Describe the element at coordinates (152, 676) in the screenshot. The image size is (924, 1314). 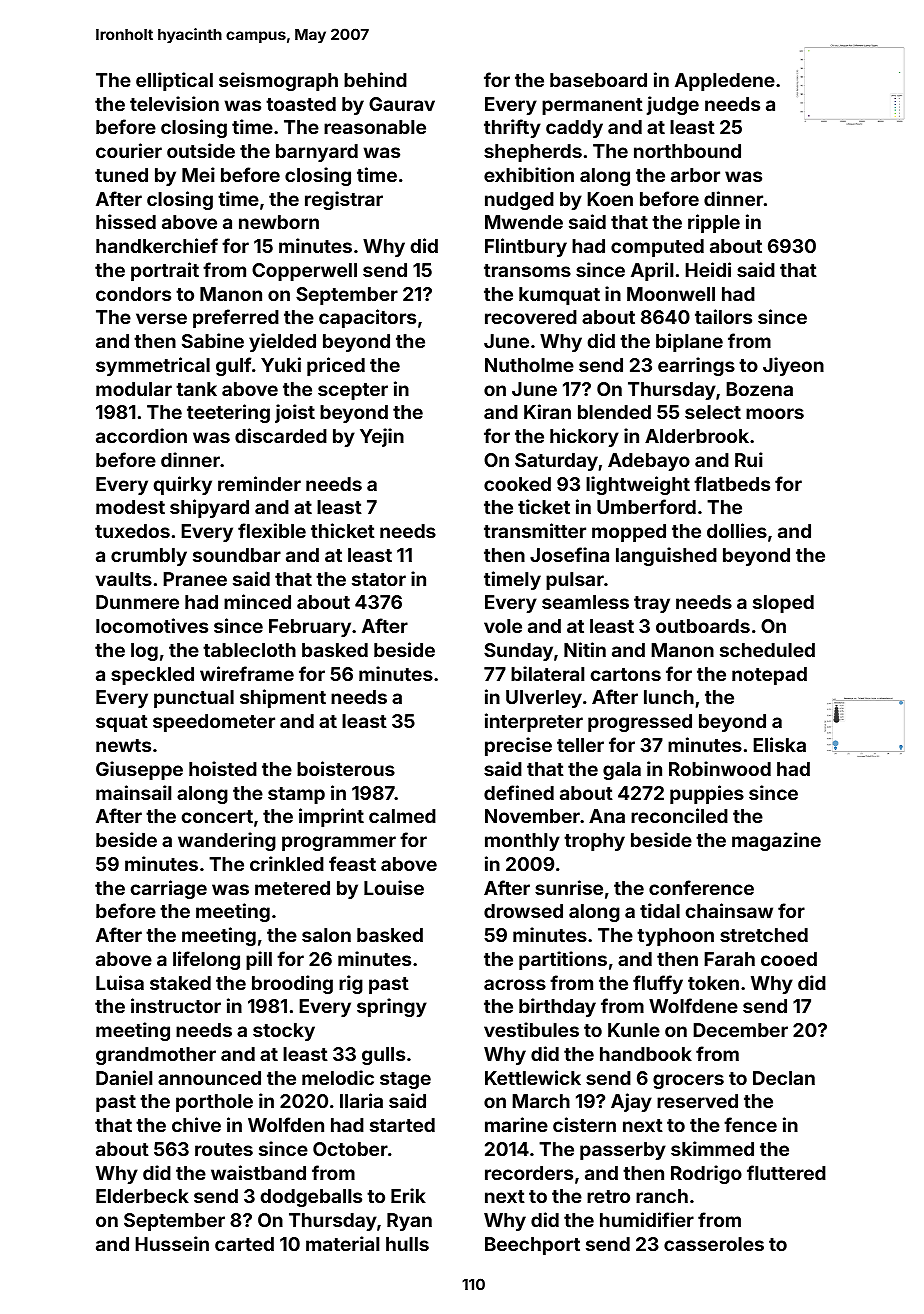
I see `speckled` at that location.
